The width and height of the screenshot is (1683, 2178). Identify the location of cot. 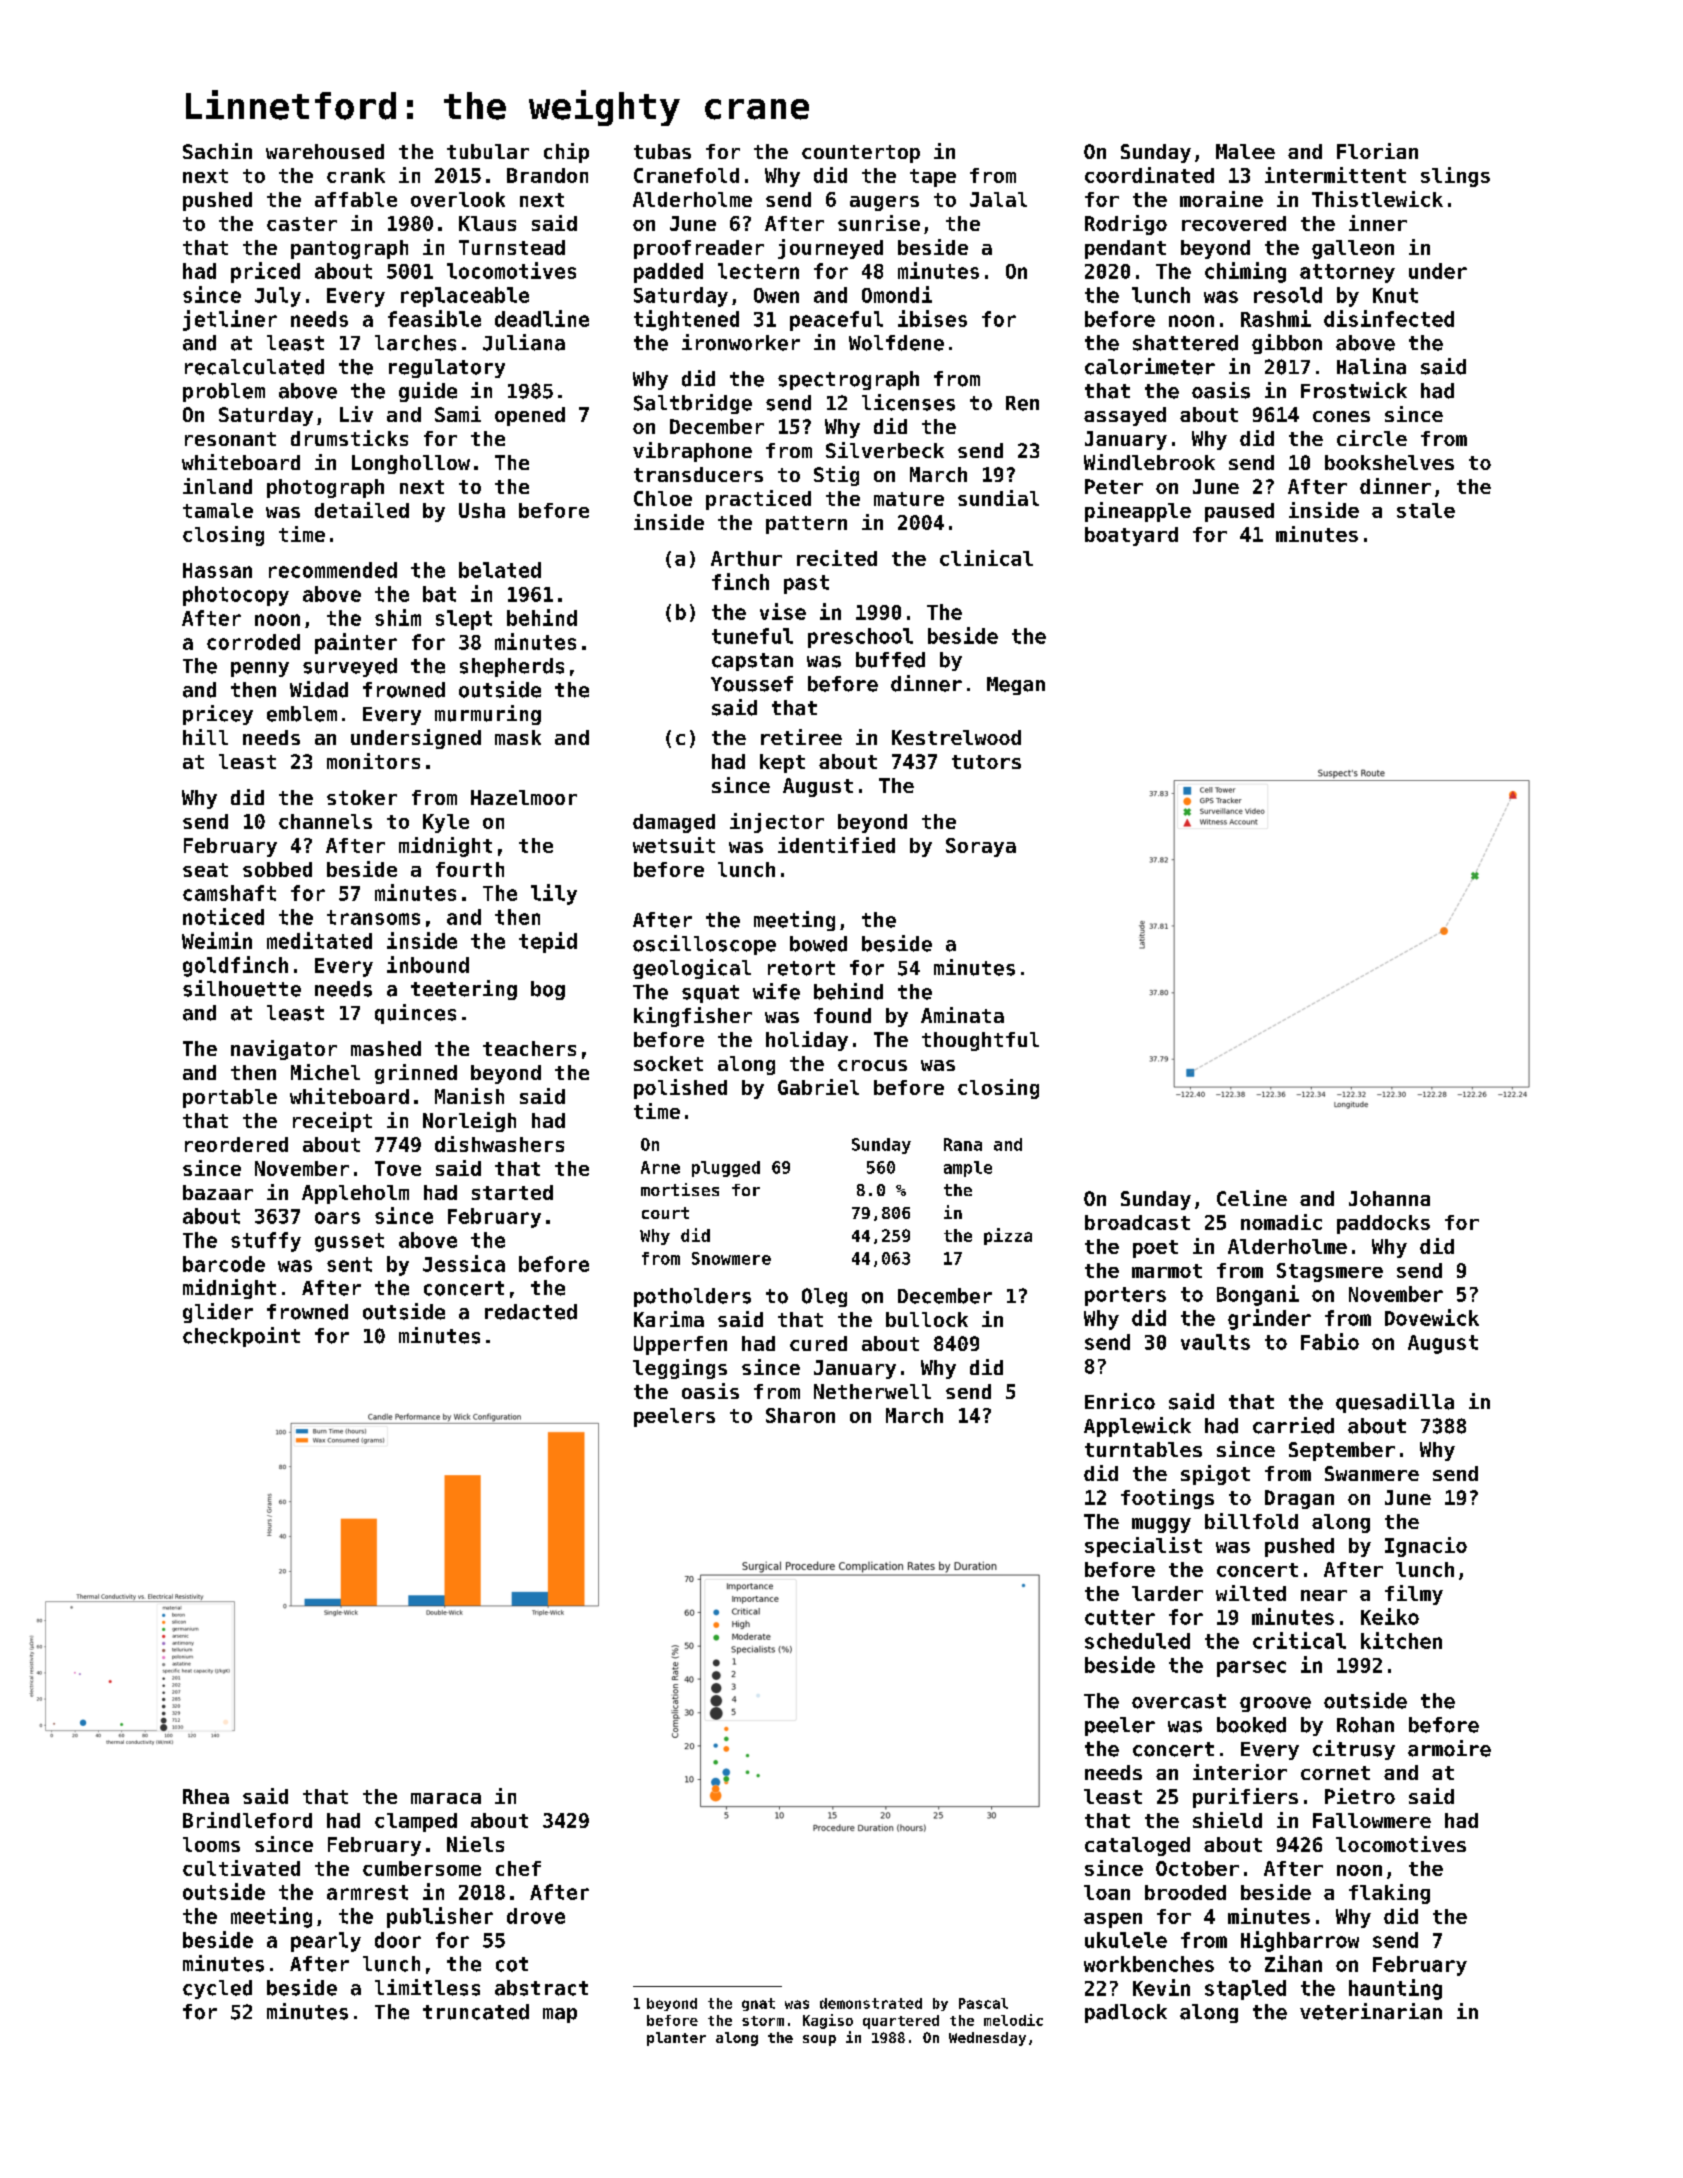
(512, 1964).
